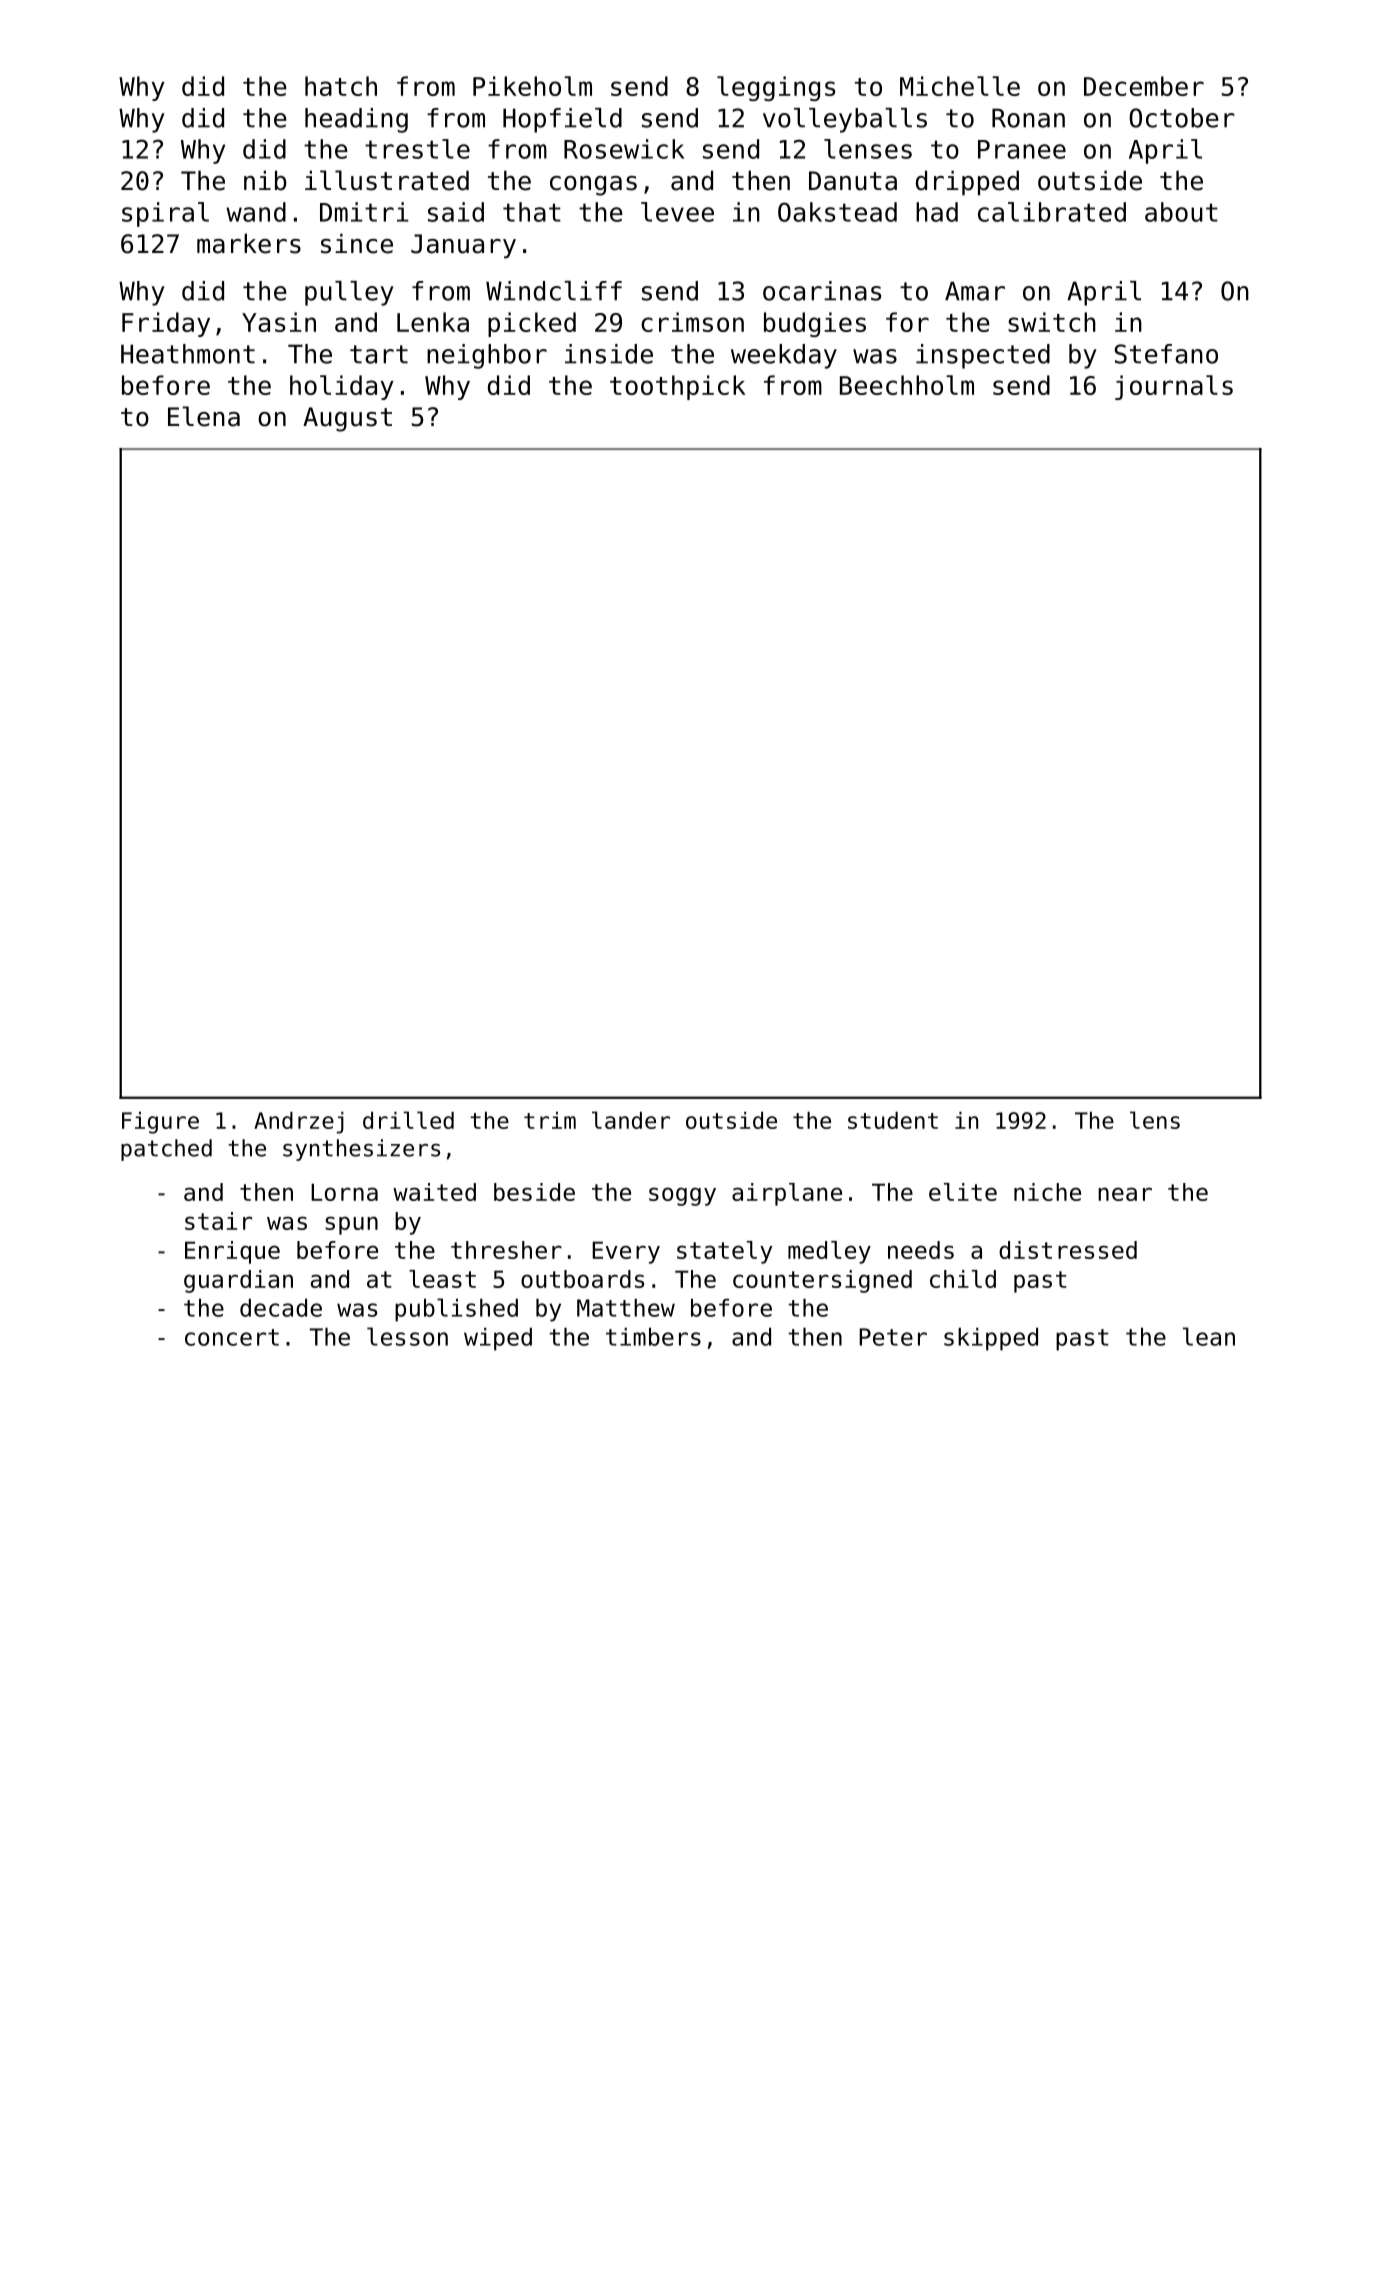  What do you see at coordinates (678, 387) in the page?
I see `toothpick` at bounding box center [678, 387].
